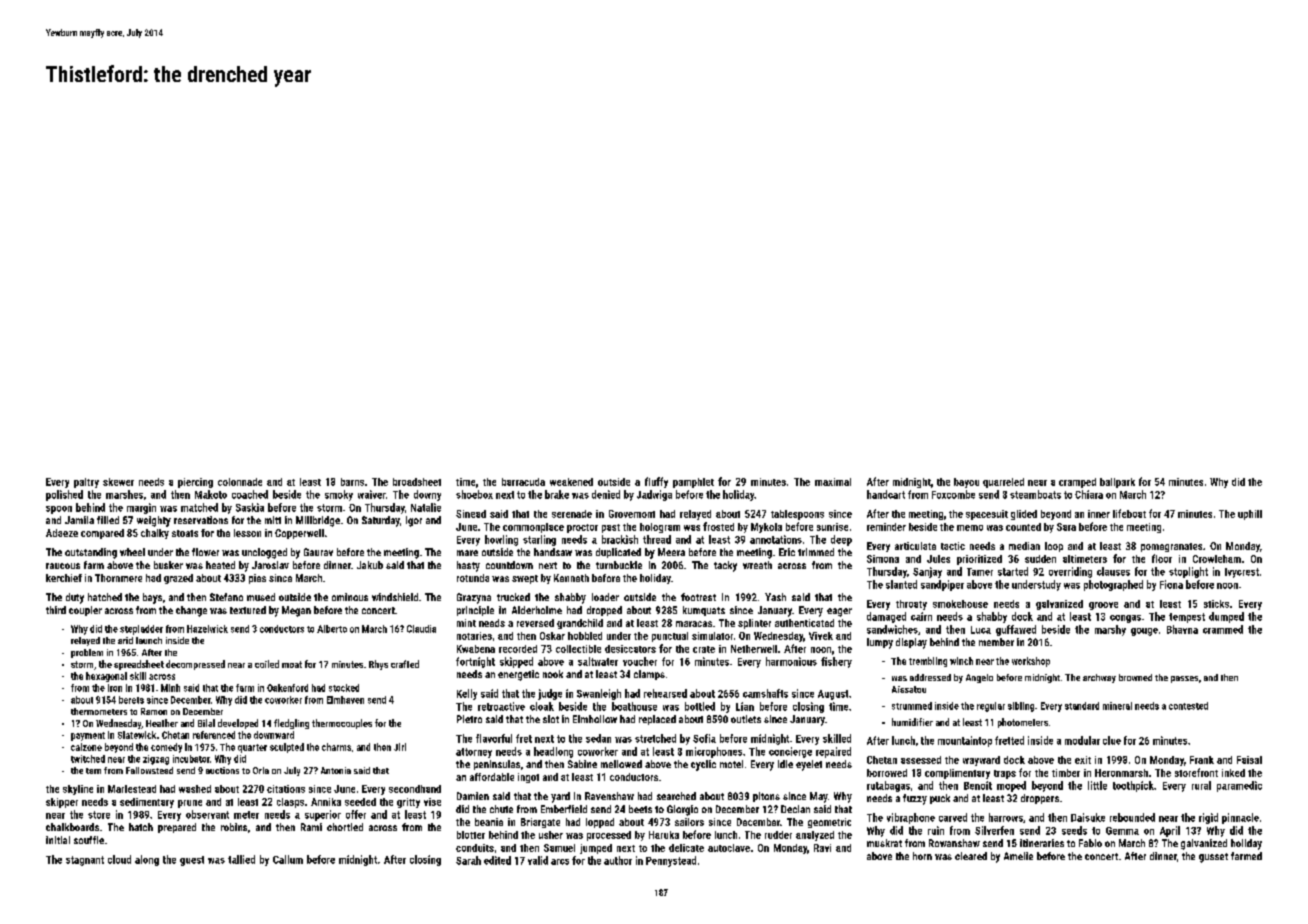 The height and width of the image is (924, 1308). What do you see at coordinates (1083, 760) in the image?
I see `exit` at bounding box center [1083, 760].
